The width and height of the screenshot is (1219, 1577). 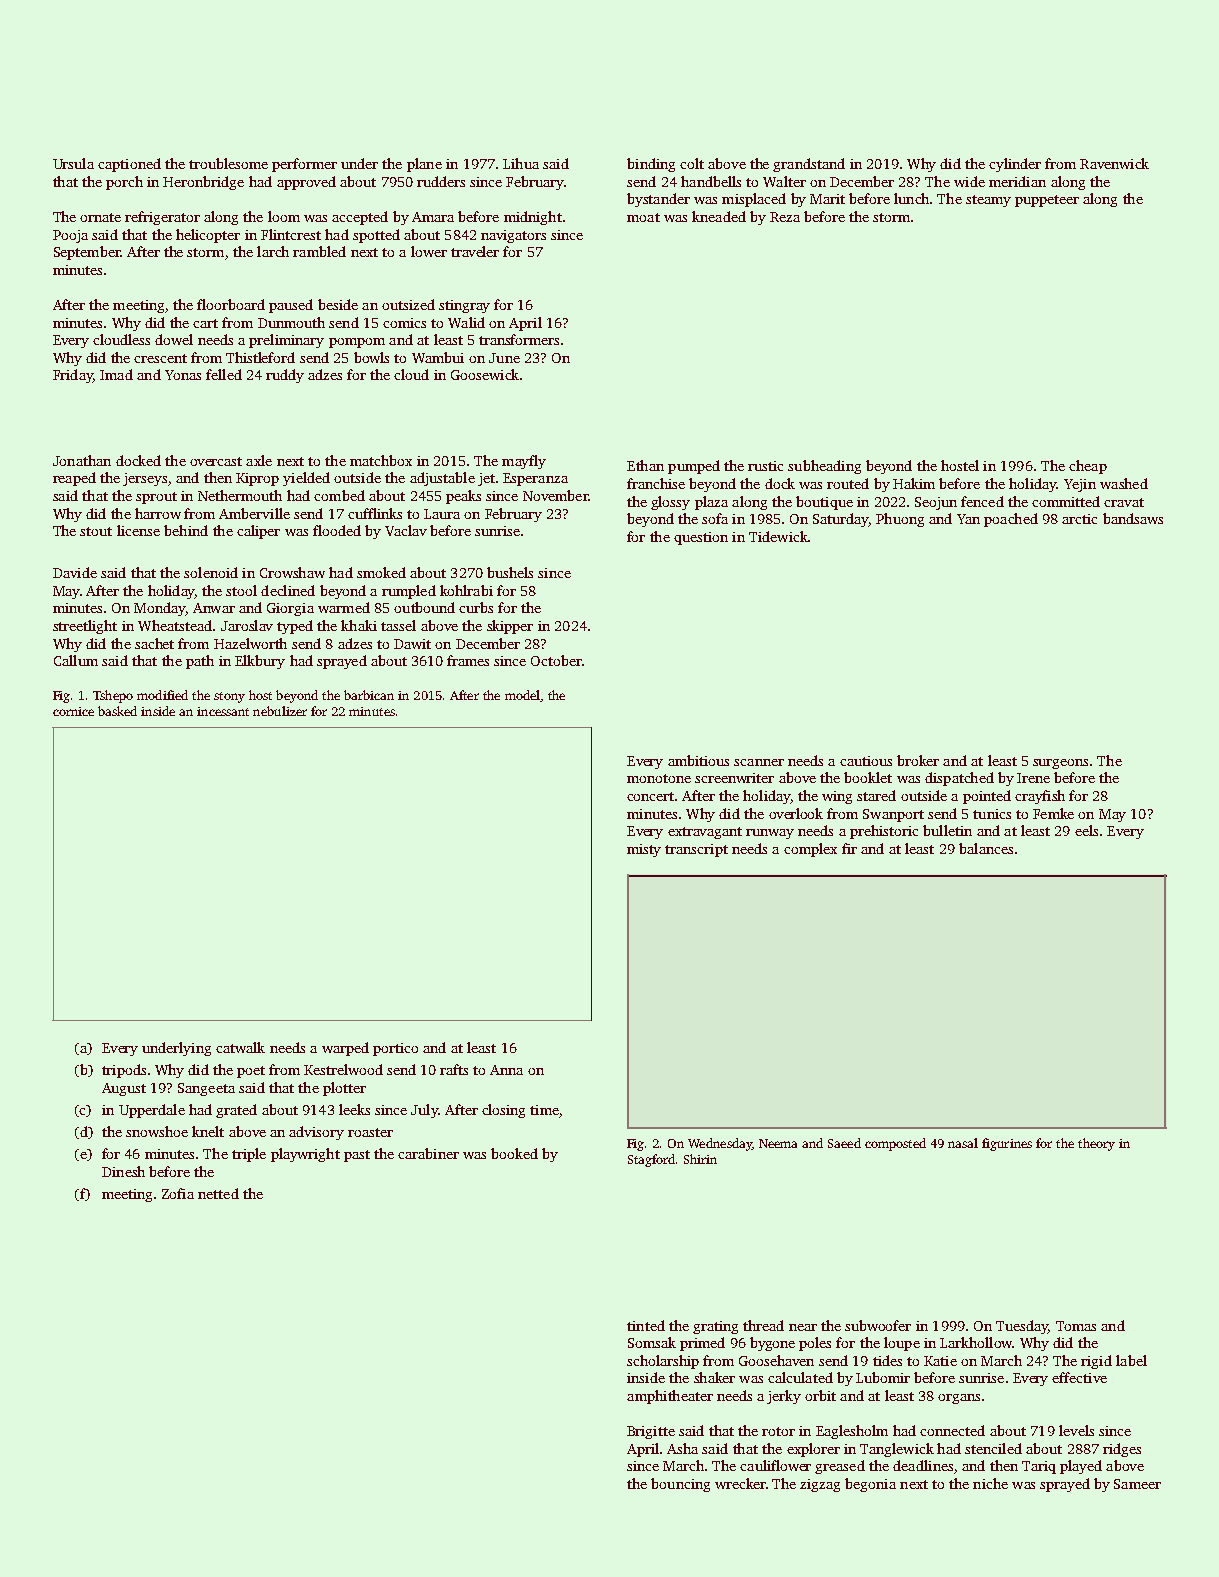 I want to click on transcript, so click(x=696, y=850).
